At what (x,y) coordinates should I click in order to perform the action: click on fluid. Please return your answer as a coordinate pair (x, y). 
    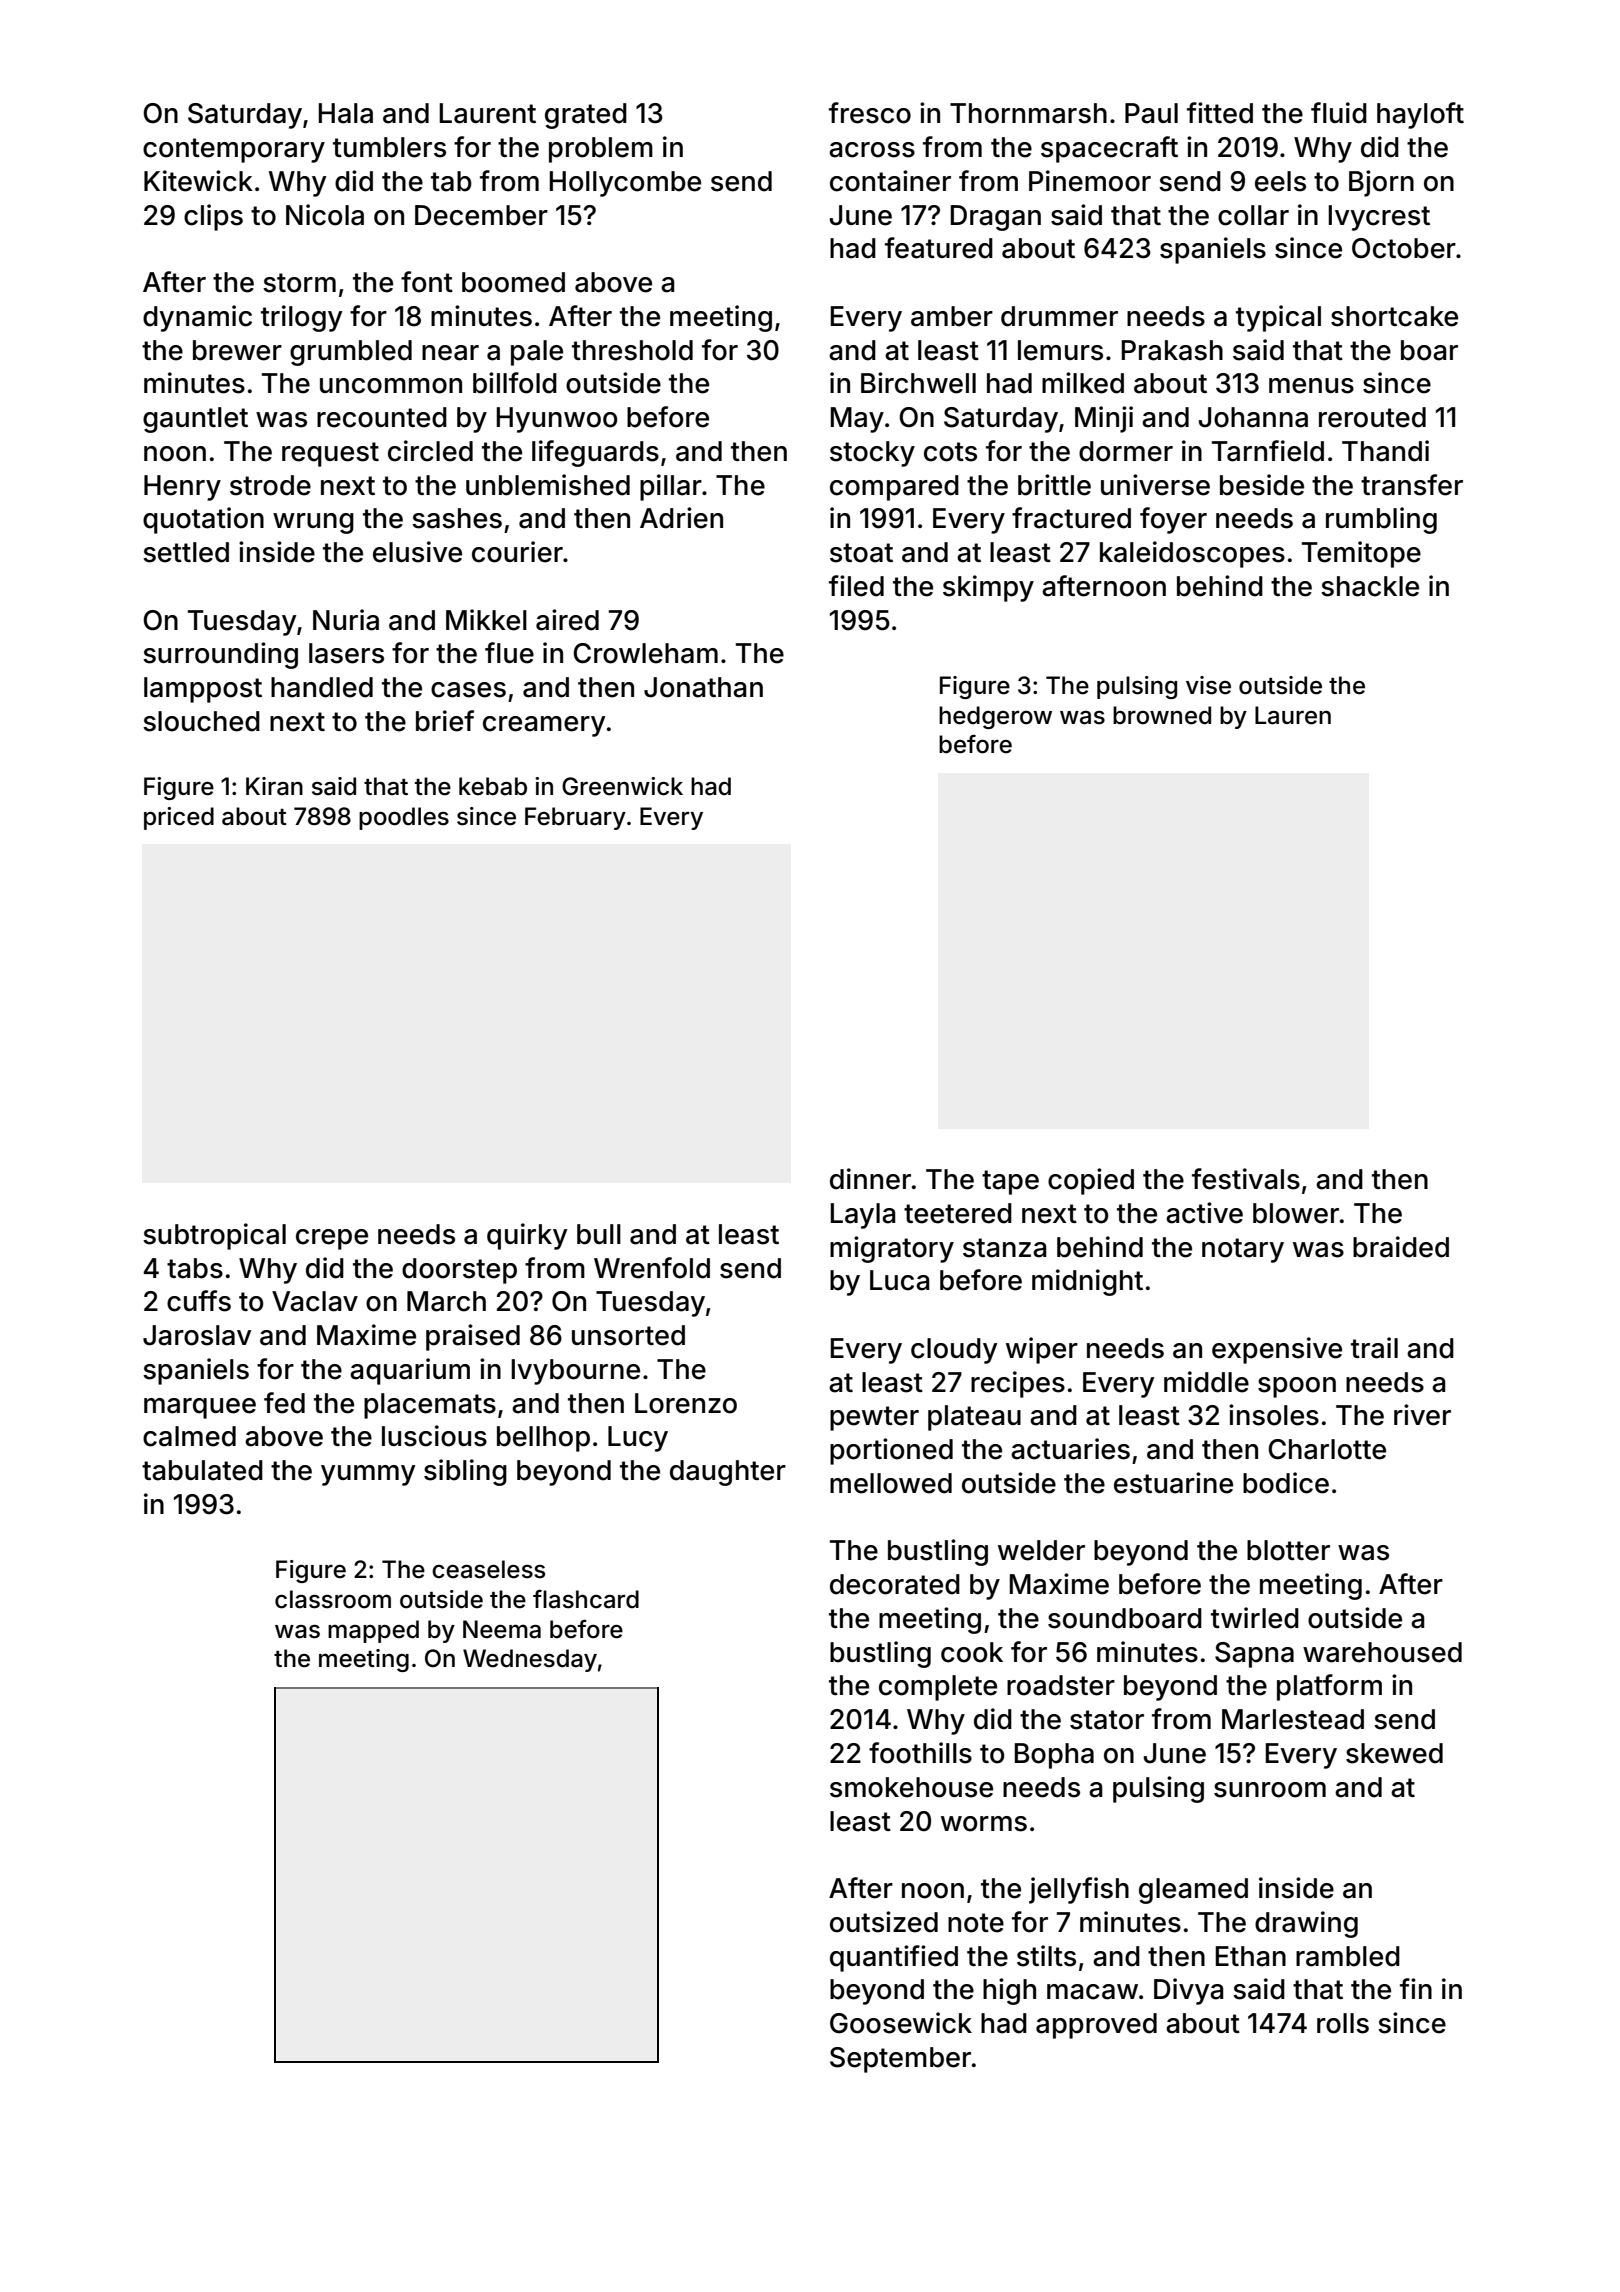
    Looking at the image, I should click on (1339, 113).
